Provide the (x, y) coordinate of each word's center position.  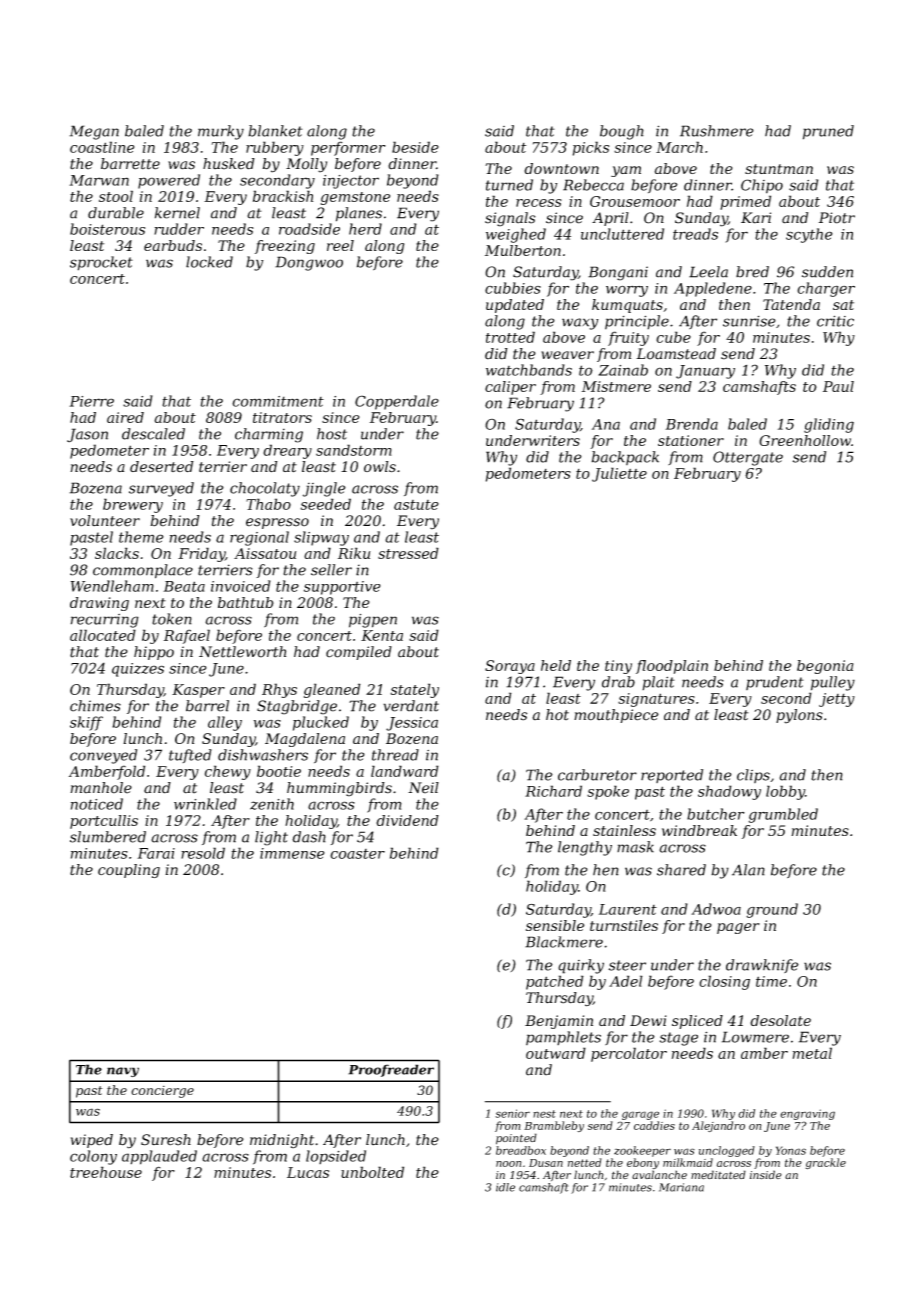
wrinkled (205, 804)
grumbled (783, 815)
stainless (624, 830)
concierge (162, 1092)
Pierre (91, 401)
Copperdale (397, 402)
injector (351, 182)
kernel (177, 213)
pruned (828, 132)
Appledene (713, 289)
